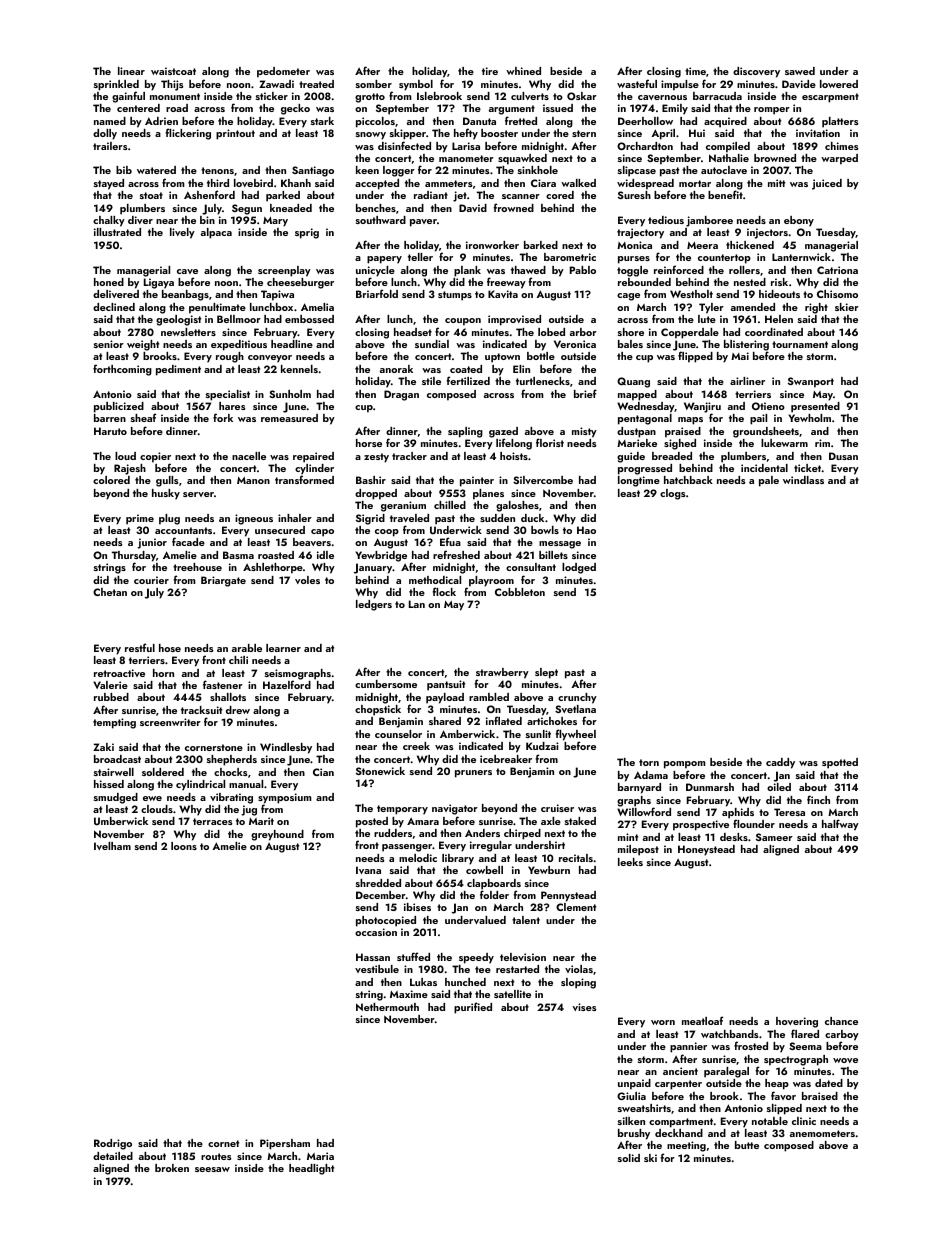  Describe the element at coordinates (175, 96) in the document. I see `monument` at that location.
